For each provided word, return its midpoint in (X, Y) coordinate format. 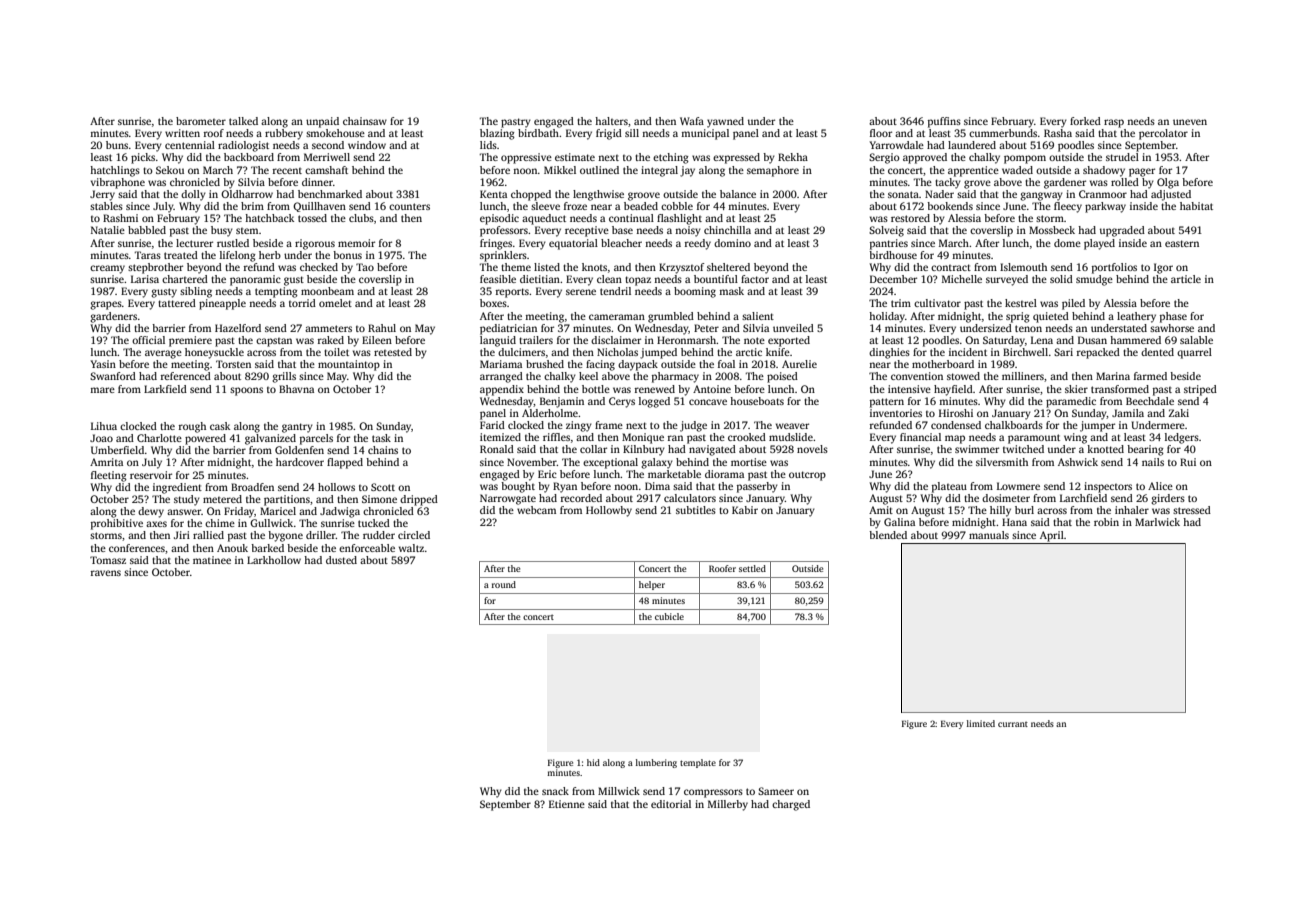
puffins (944, 122)
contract (951, 267)
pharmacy (675, 377)
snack (555, 791)
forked (1085, 121)
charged (791, 805)
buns (117, 145)
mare (102, 390)
